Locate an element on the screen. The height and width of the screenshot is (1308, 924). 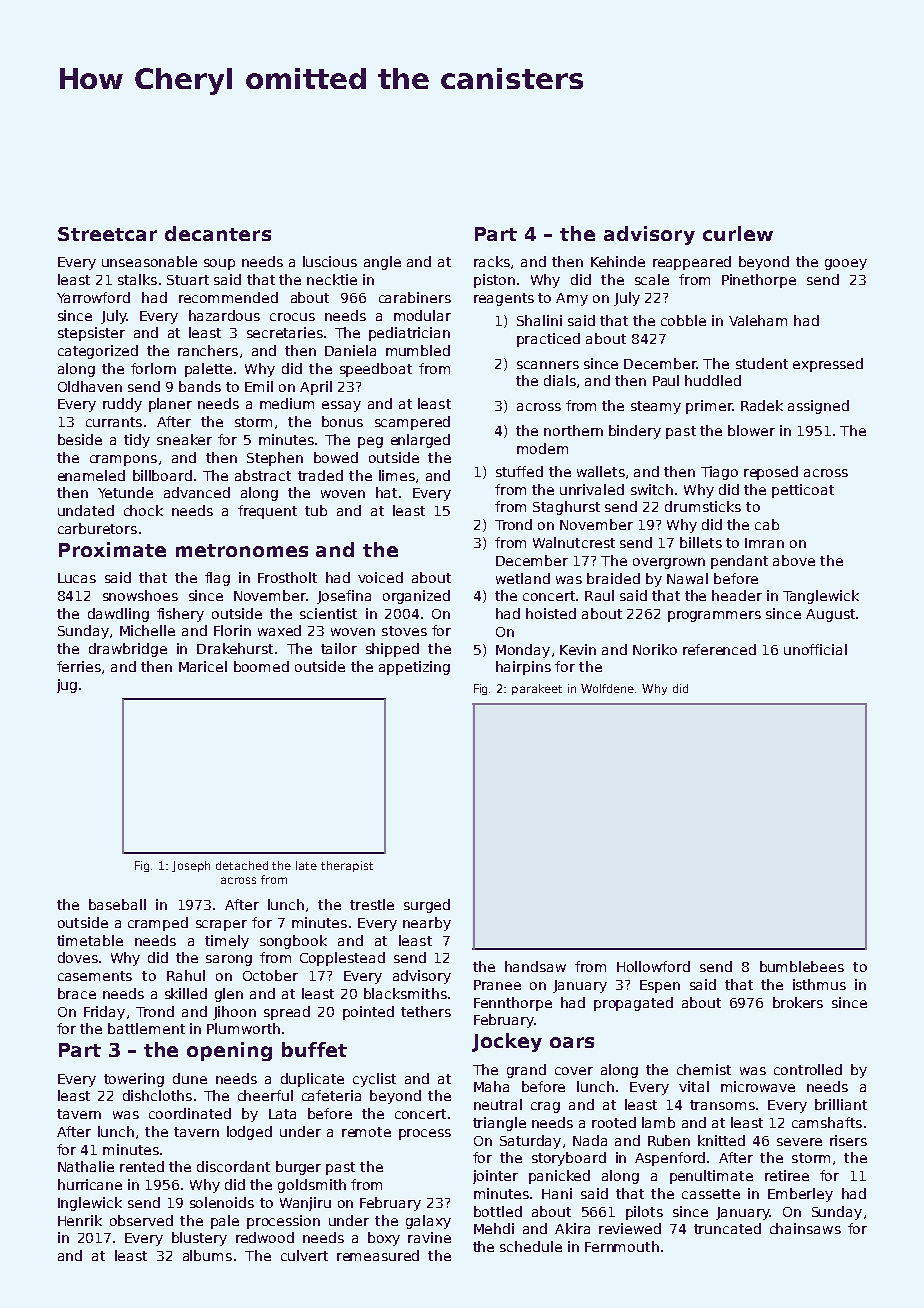
brace is located at coordinates (77, 993).
